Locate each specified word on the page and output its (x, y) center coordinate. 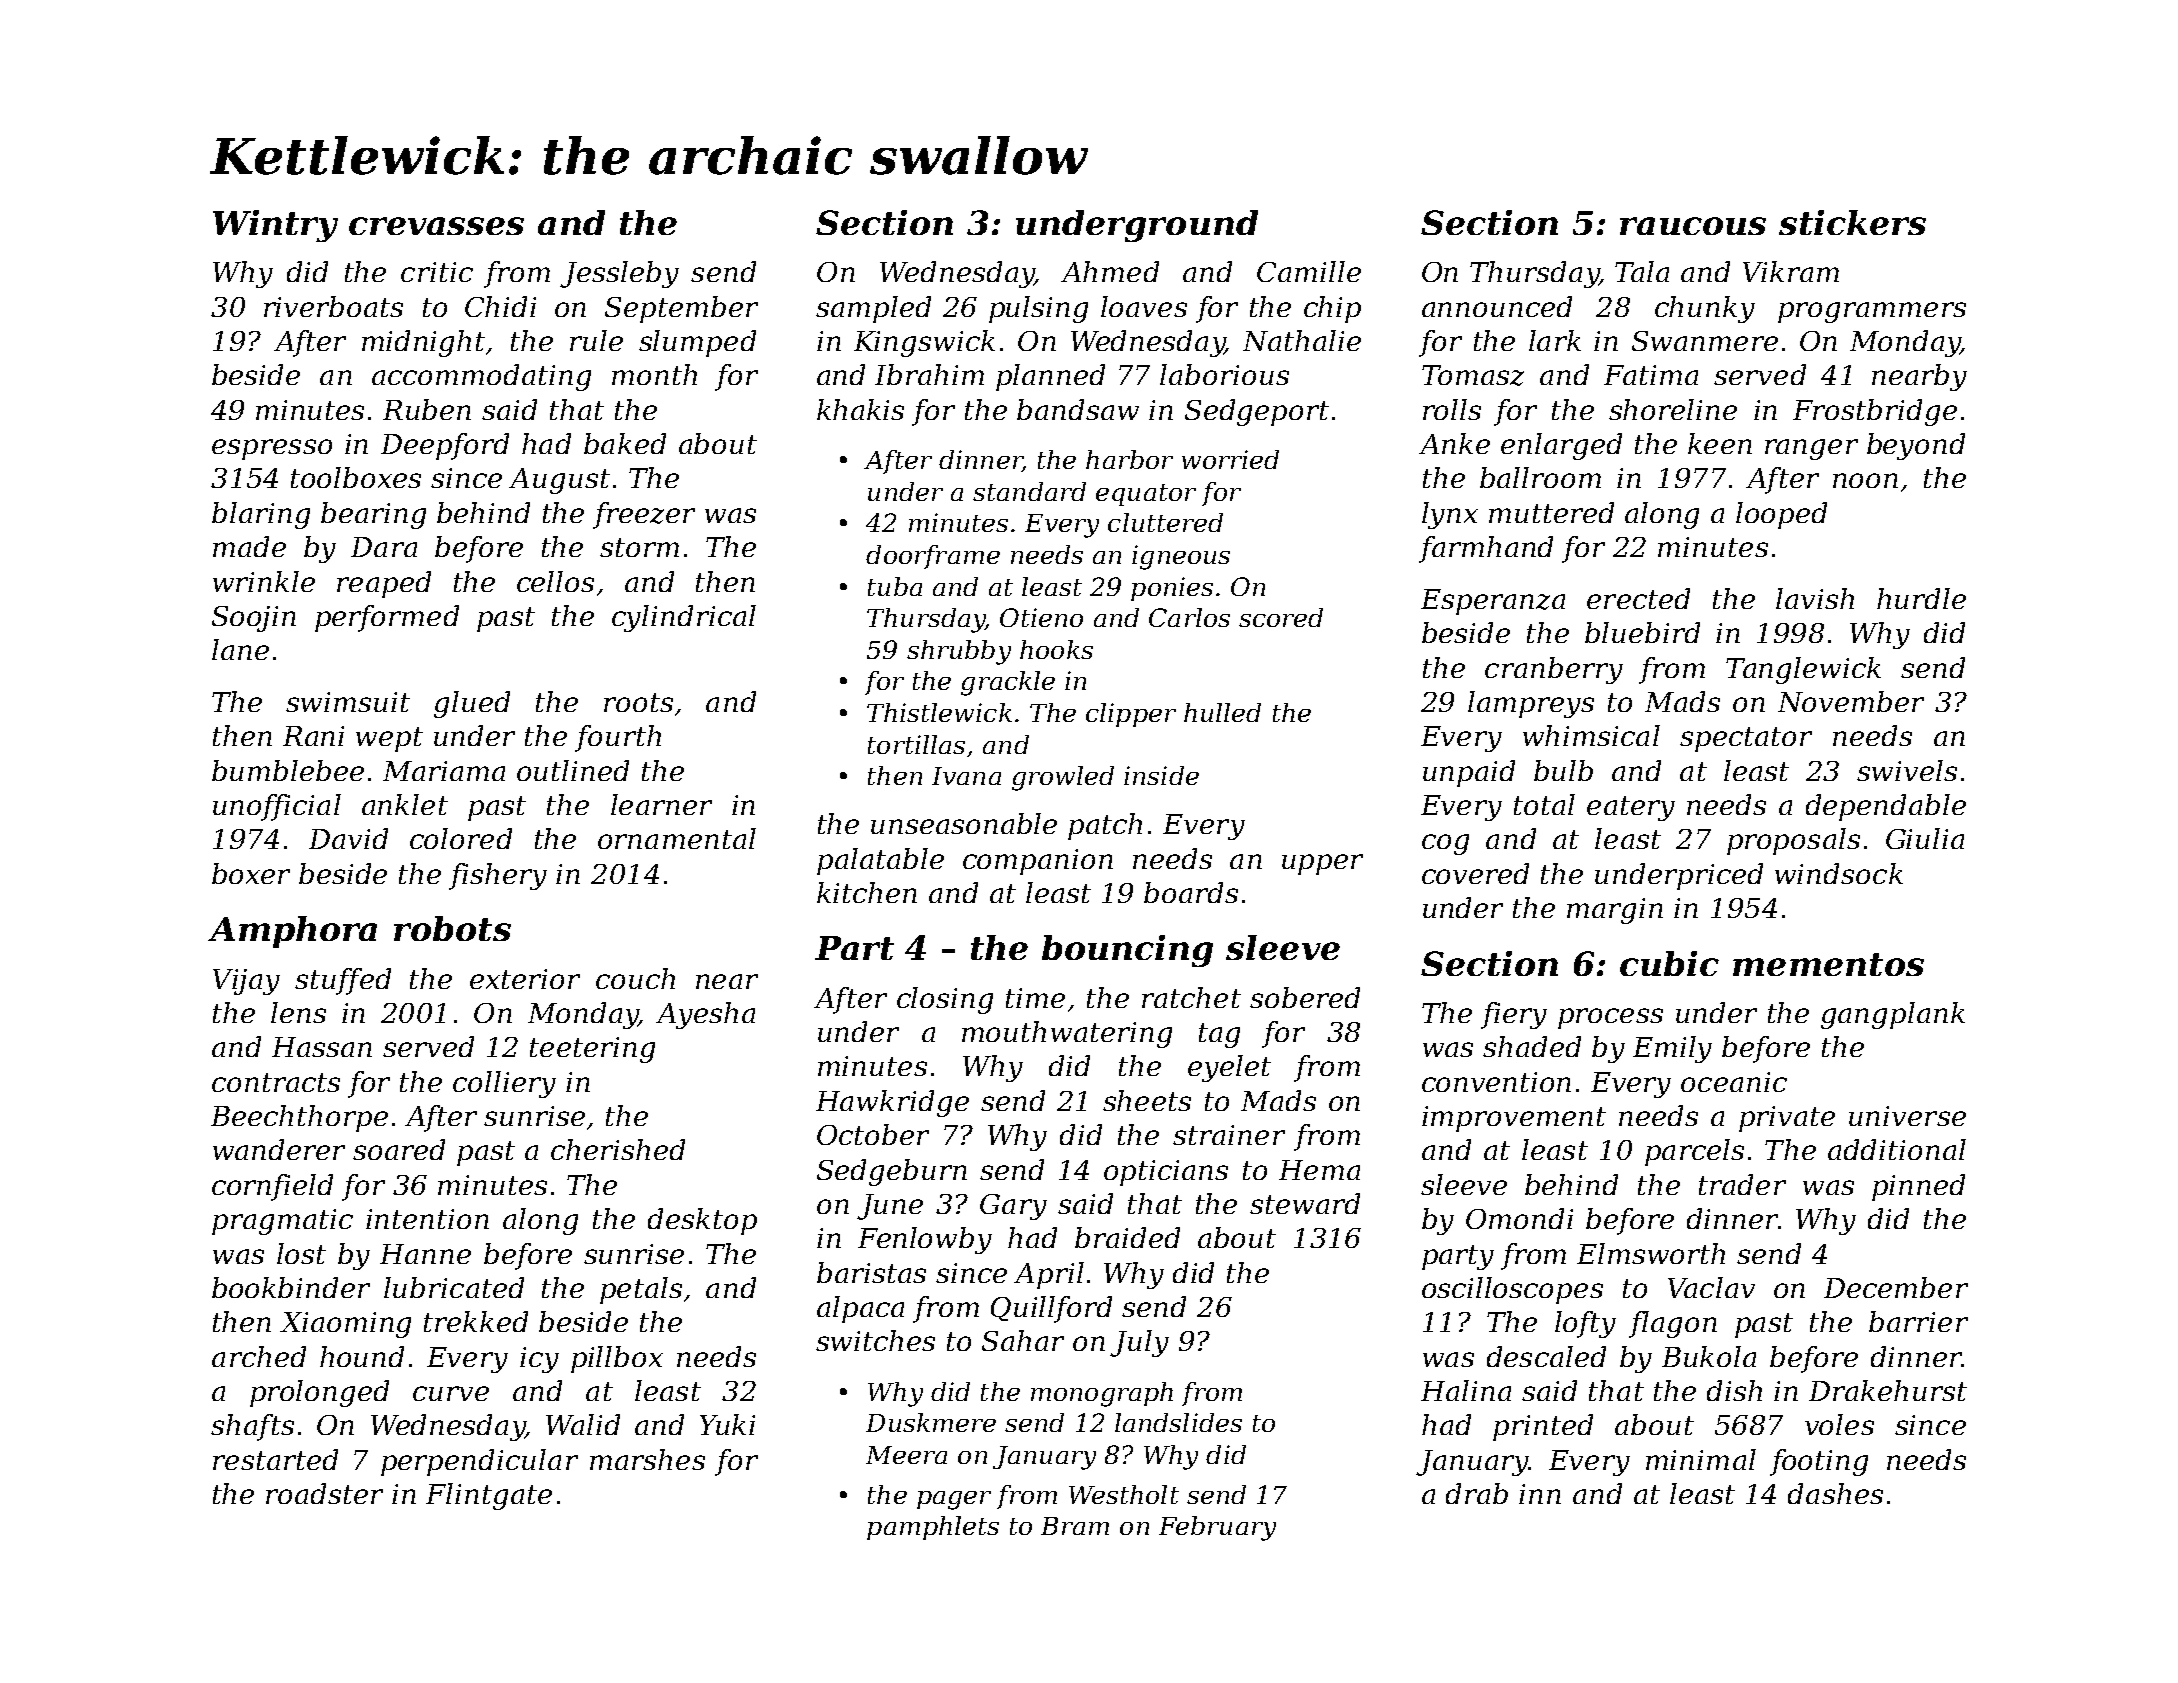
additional (1897, 1149)
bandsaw (1078, 409)
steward (1305, 1203)
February (1217, 1528)
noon (1865, 480)
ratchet (1191, 997)
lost (301, 1253)
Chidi (500, 306)
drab (1477, 1493)
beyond (1916, 446)
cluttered (1165, 522)
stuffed (343, 981)
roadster (324, 1493)
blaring (261, 515)
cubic (1669, 963)
